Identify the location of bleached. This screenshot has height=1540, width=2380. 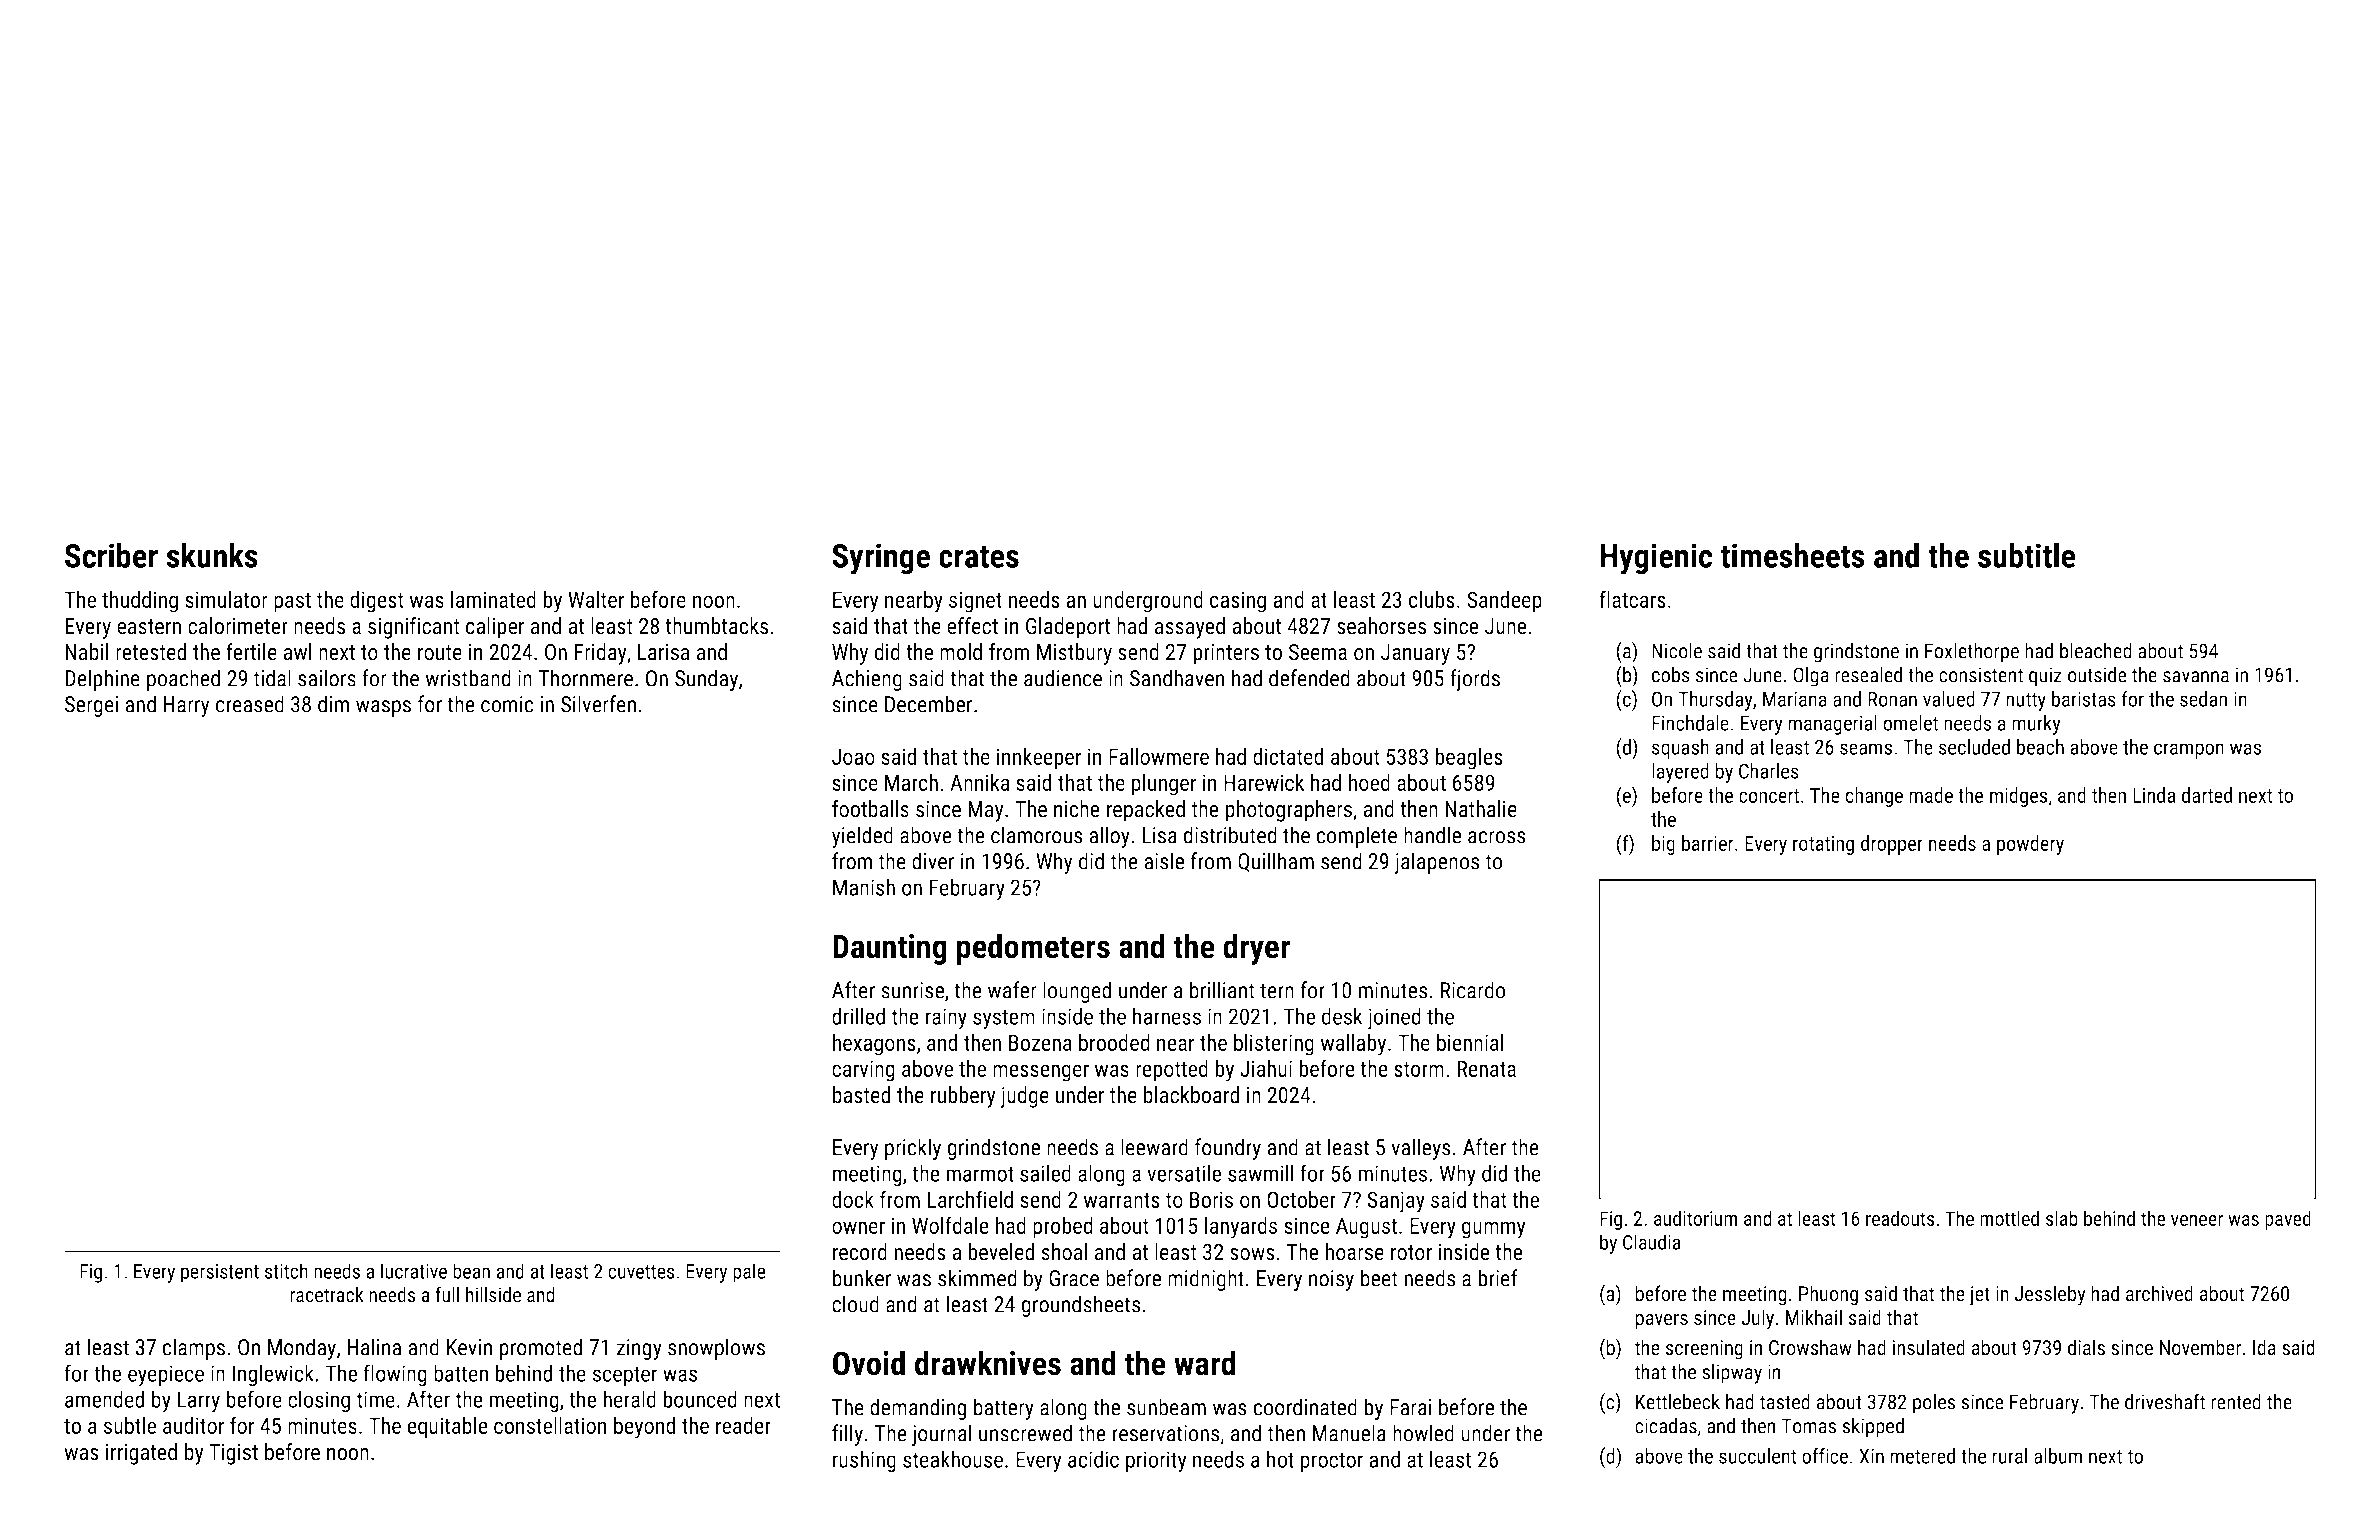
(2096, 650).
